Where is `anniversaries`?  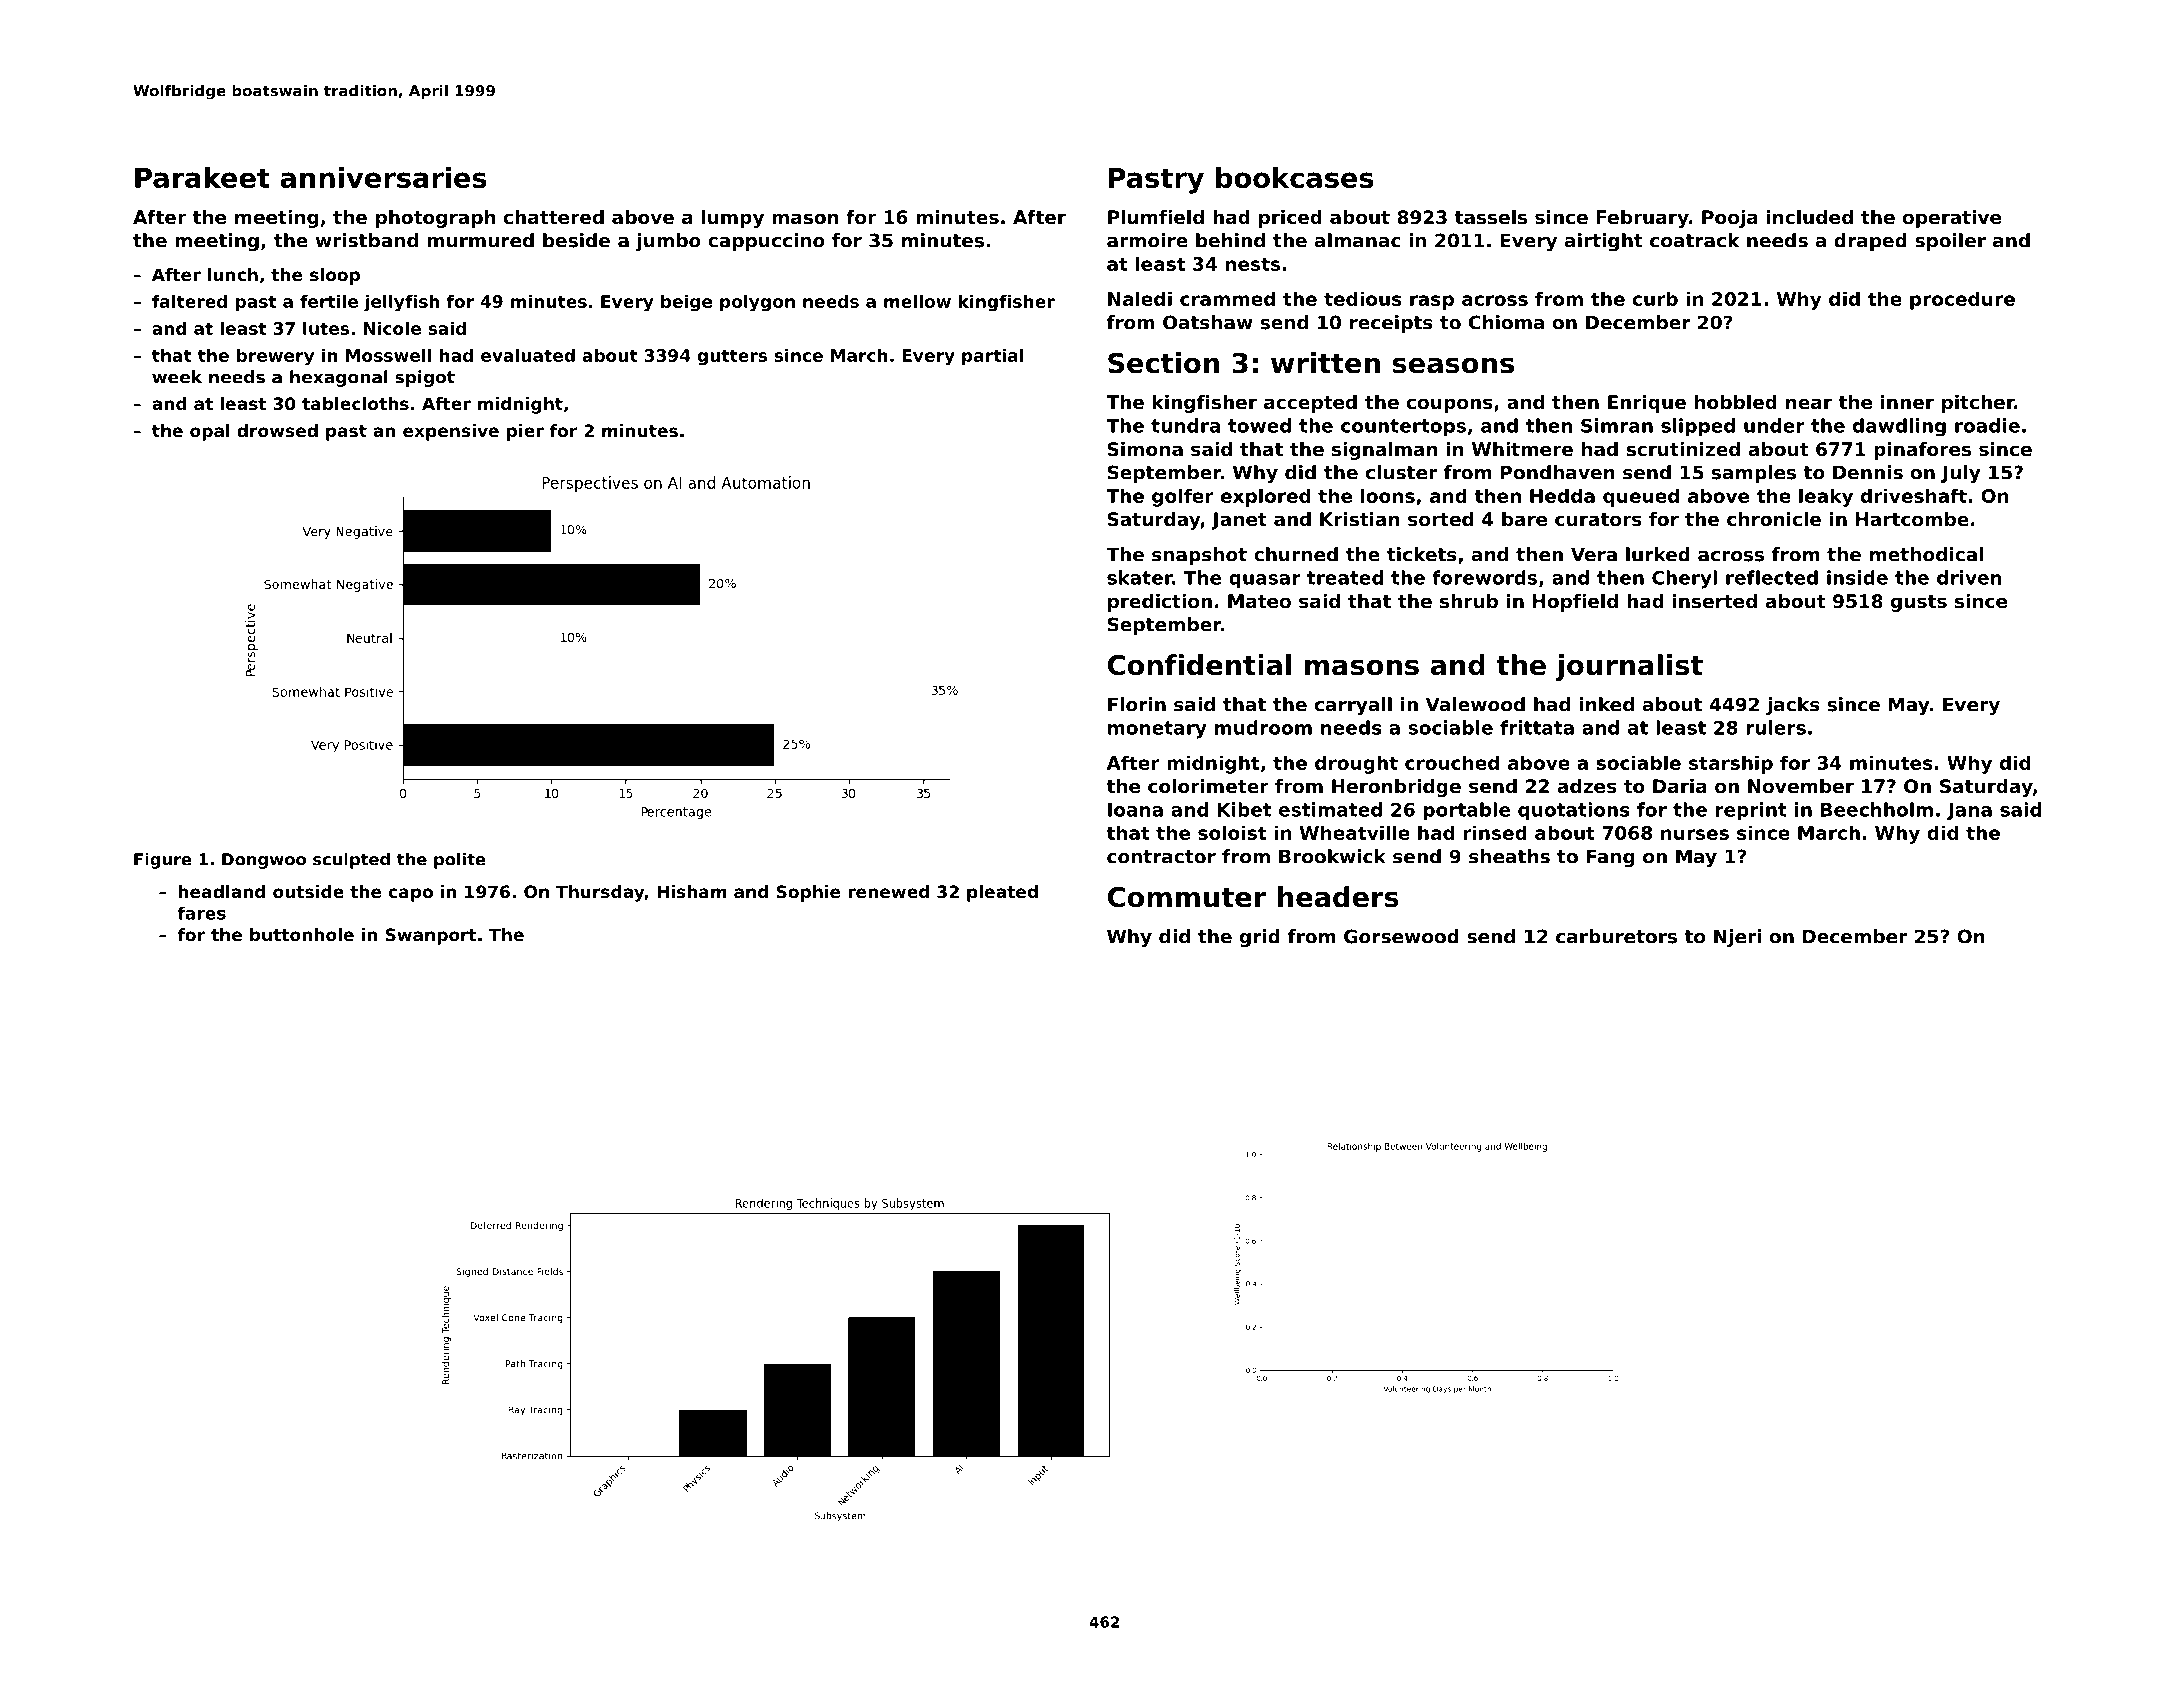 anniversaries is located at coordinates (383, 177).
